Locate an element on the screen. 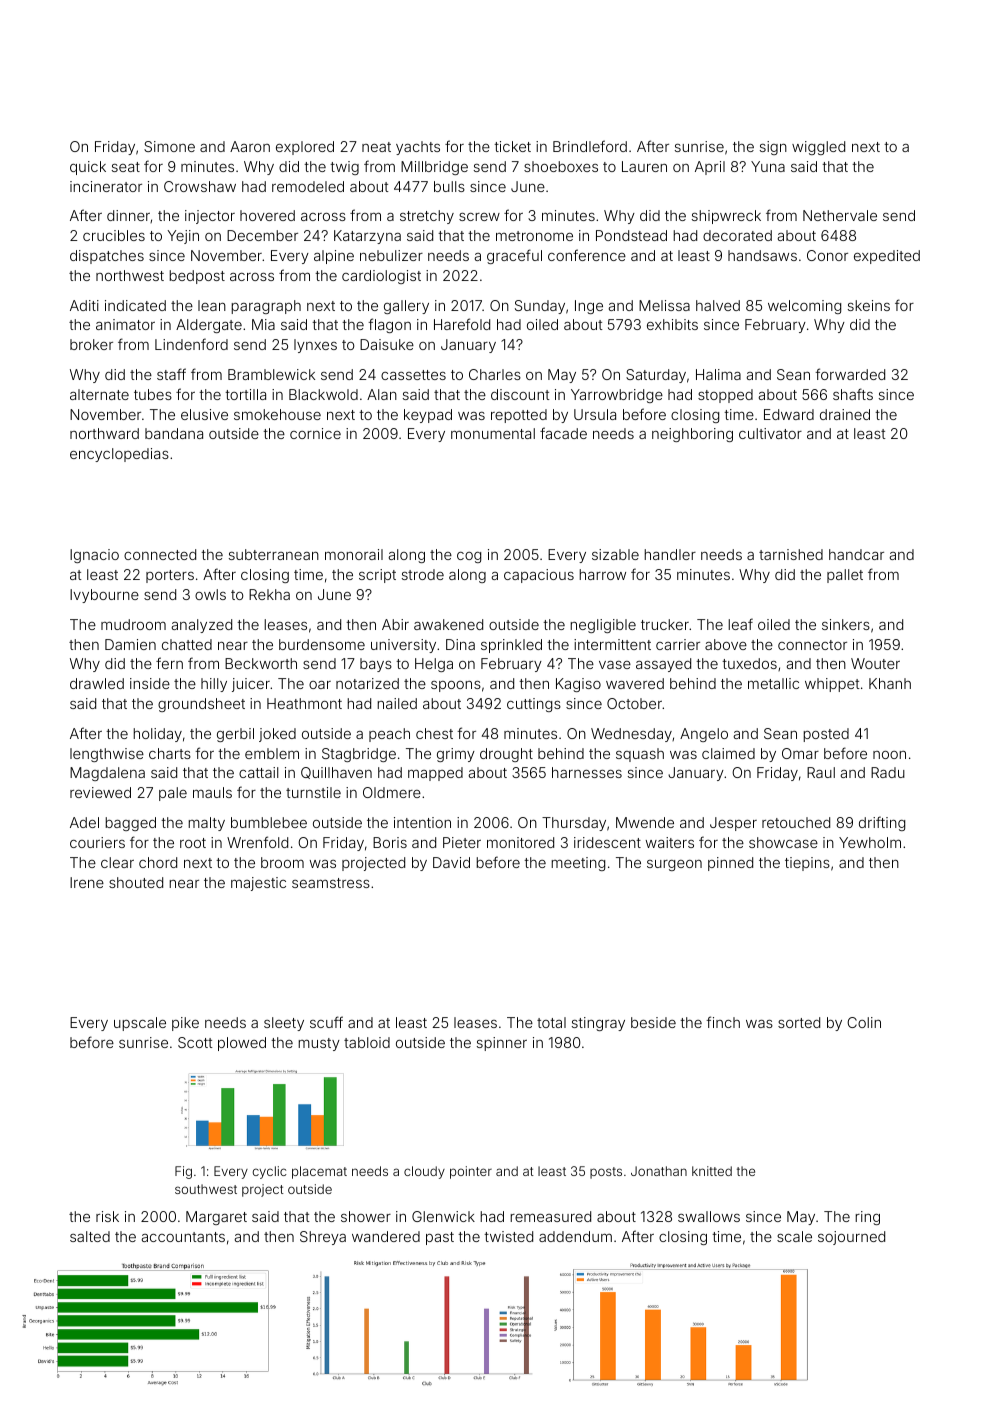 The image size is (992, 1409). notarized is located at coordinates (367, 683).
